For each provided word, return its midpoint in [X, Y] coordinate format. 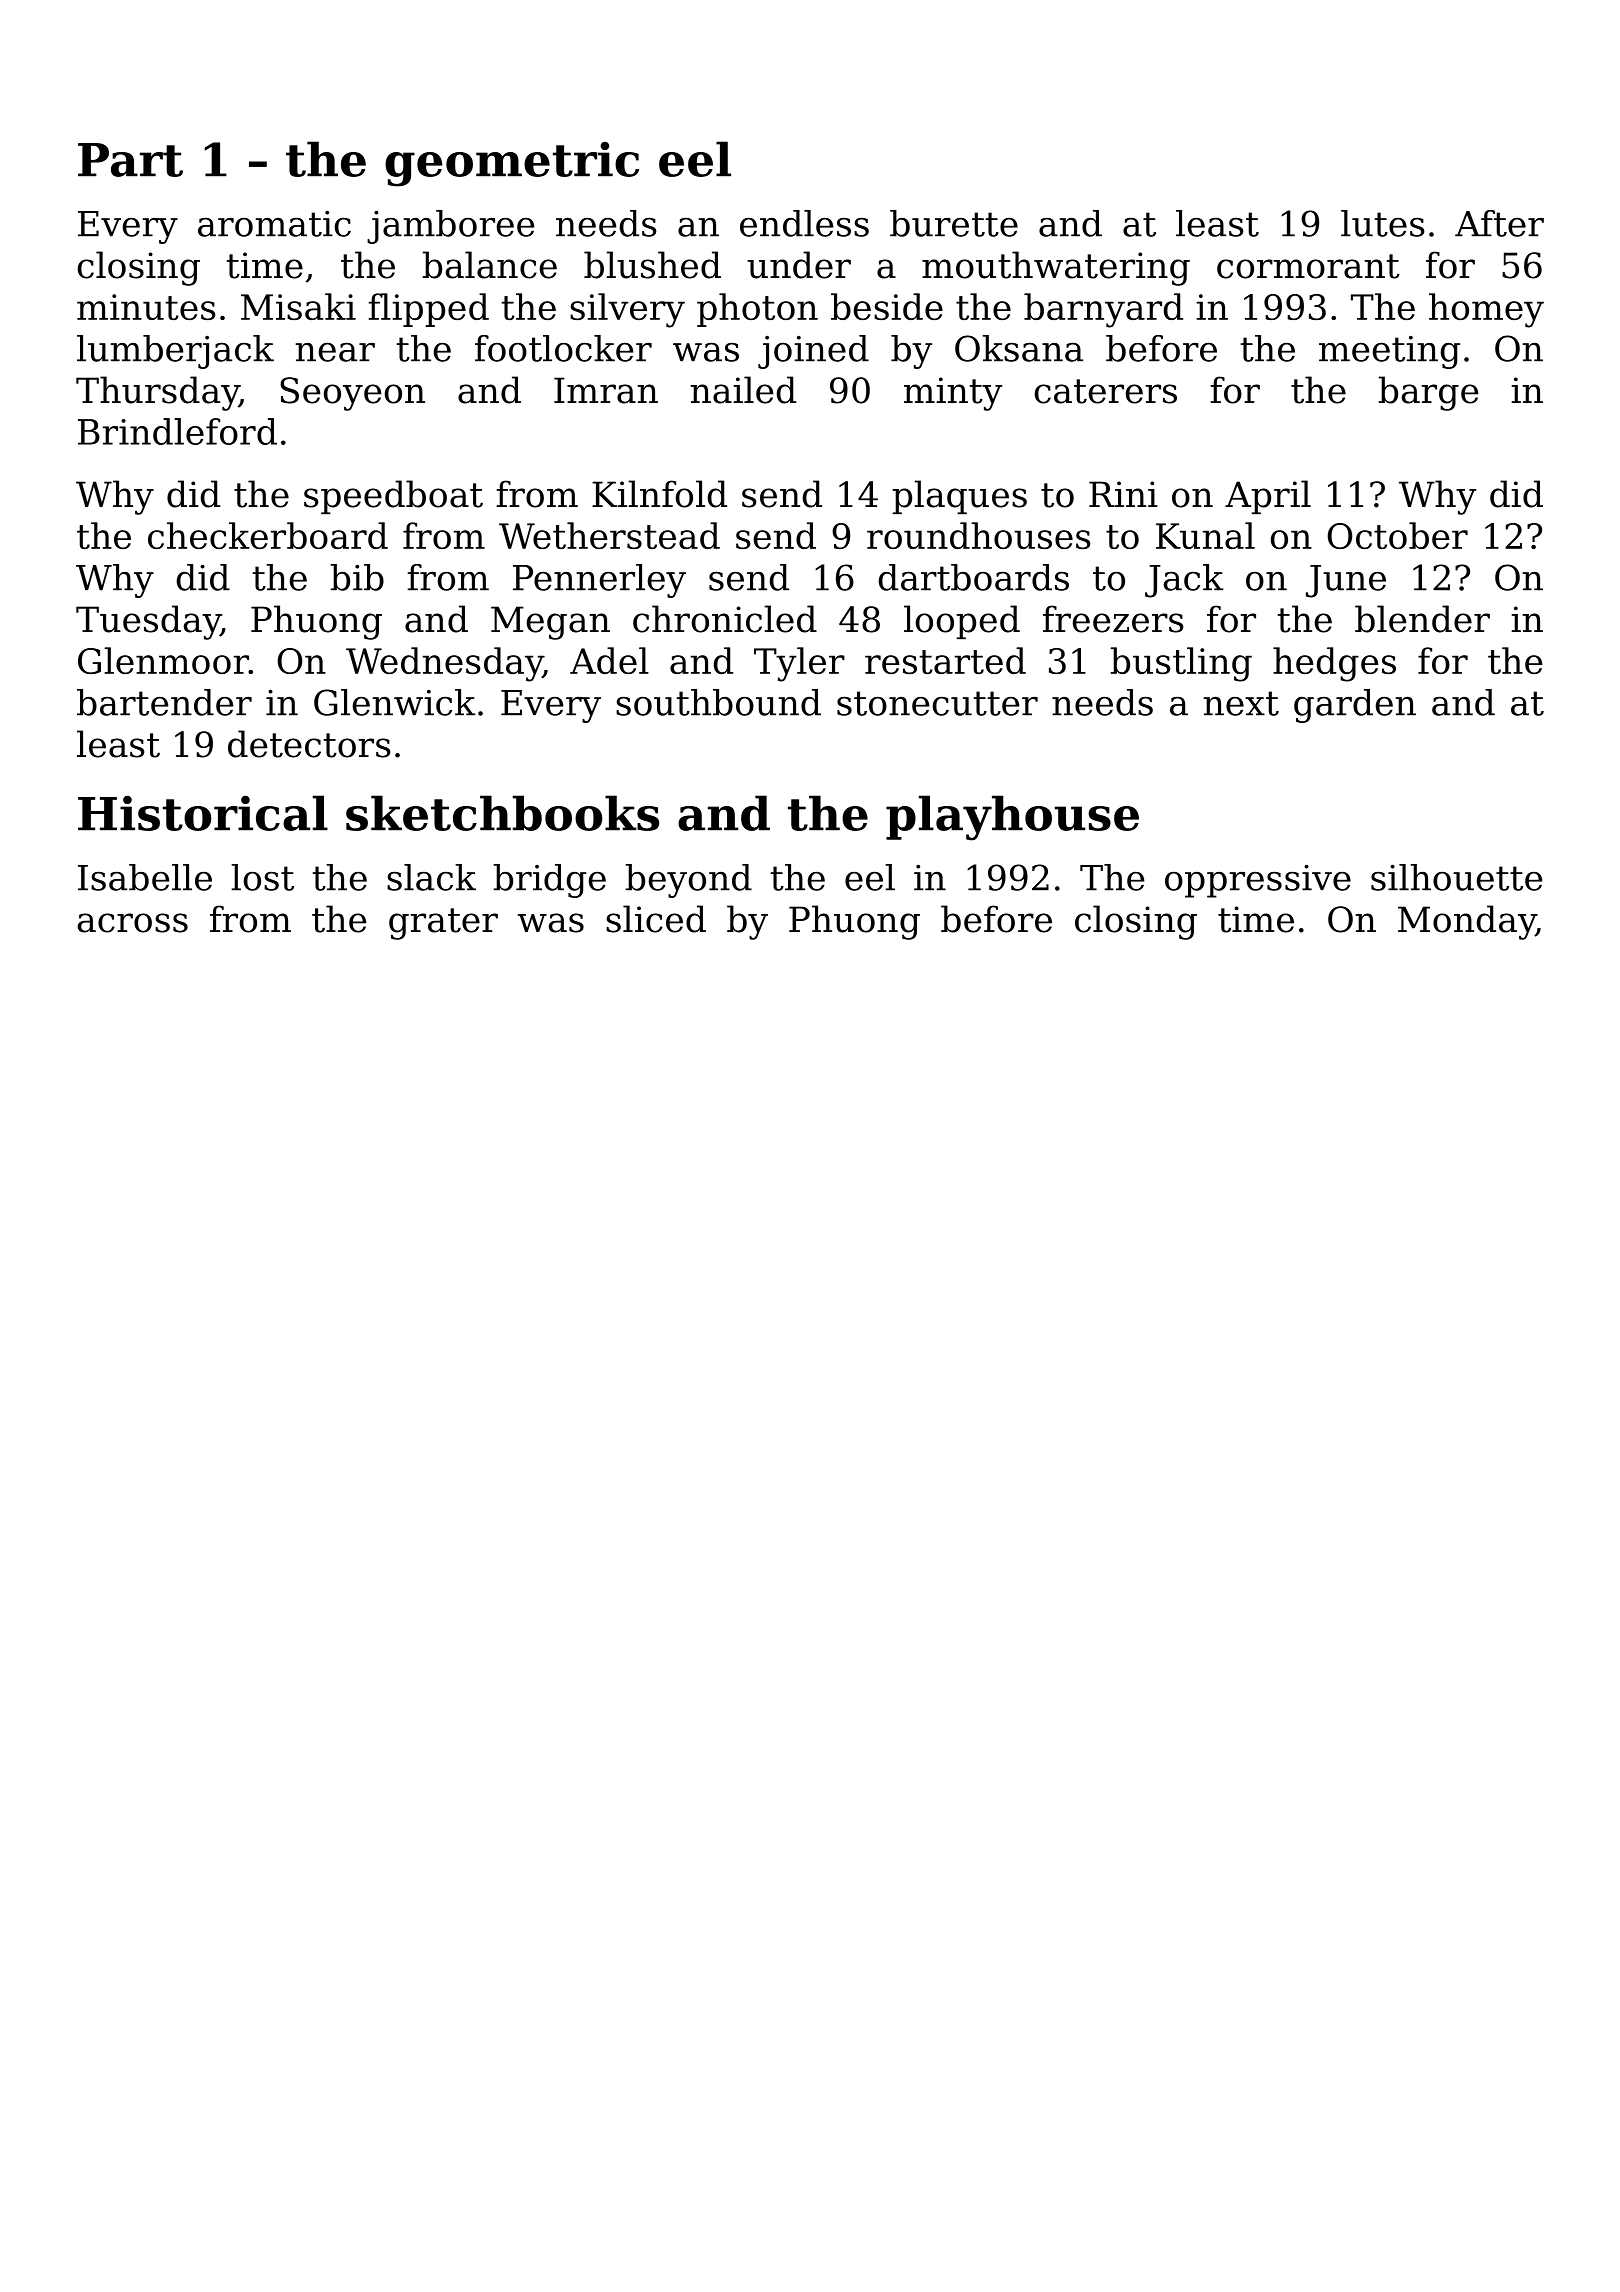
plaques [959, 497]
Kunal [1205, 535]
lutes [1382, 223]
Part [130, 160]
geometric [512, 164]
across [133, 923]
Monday [1467, 922]
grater [443, 924]
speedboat [393, 497]
